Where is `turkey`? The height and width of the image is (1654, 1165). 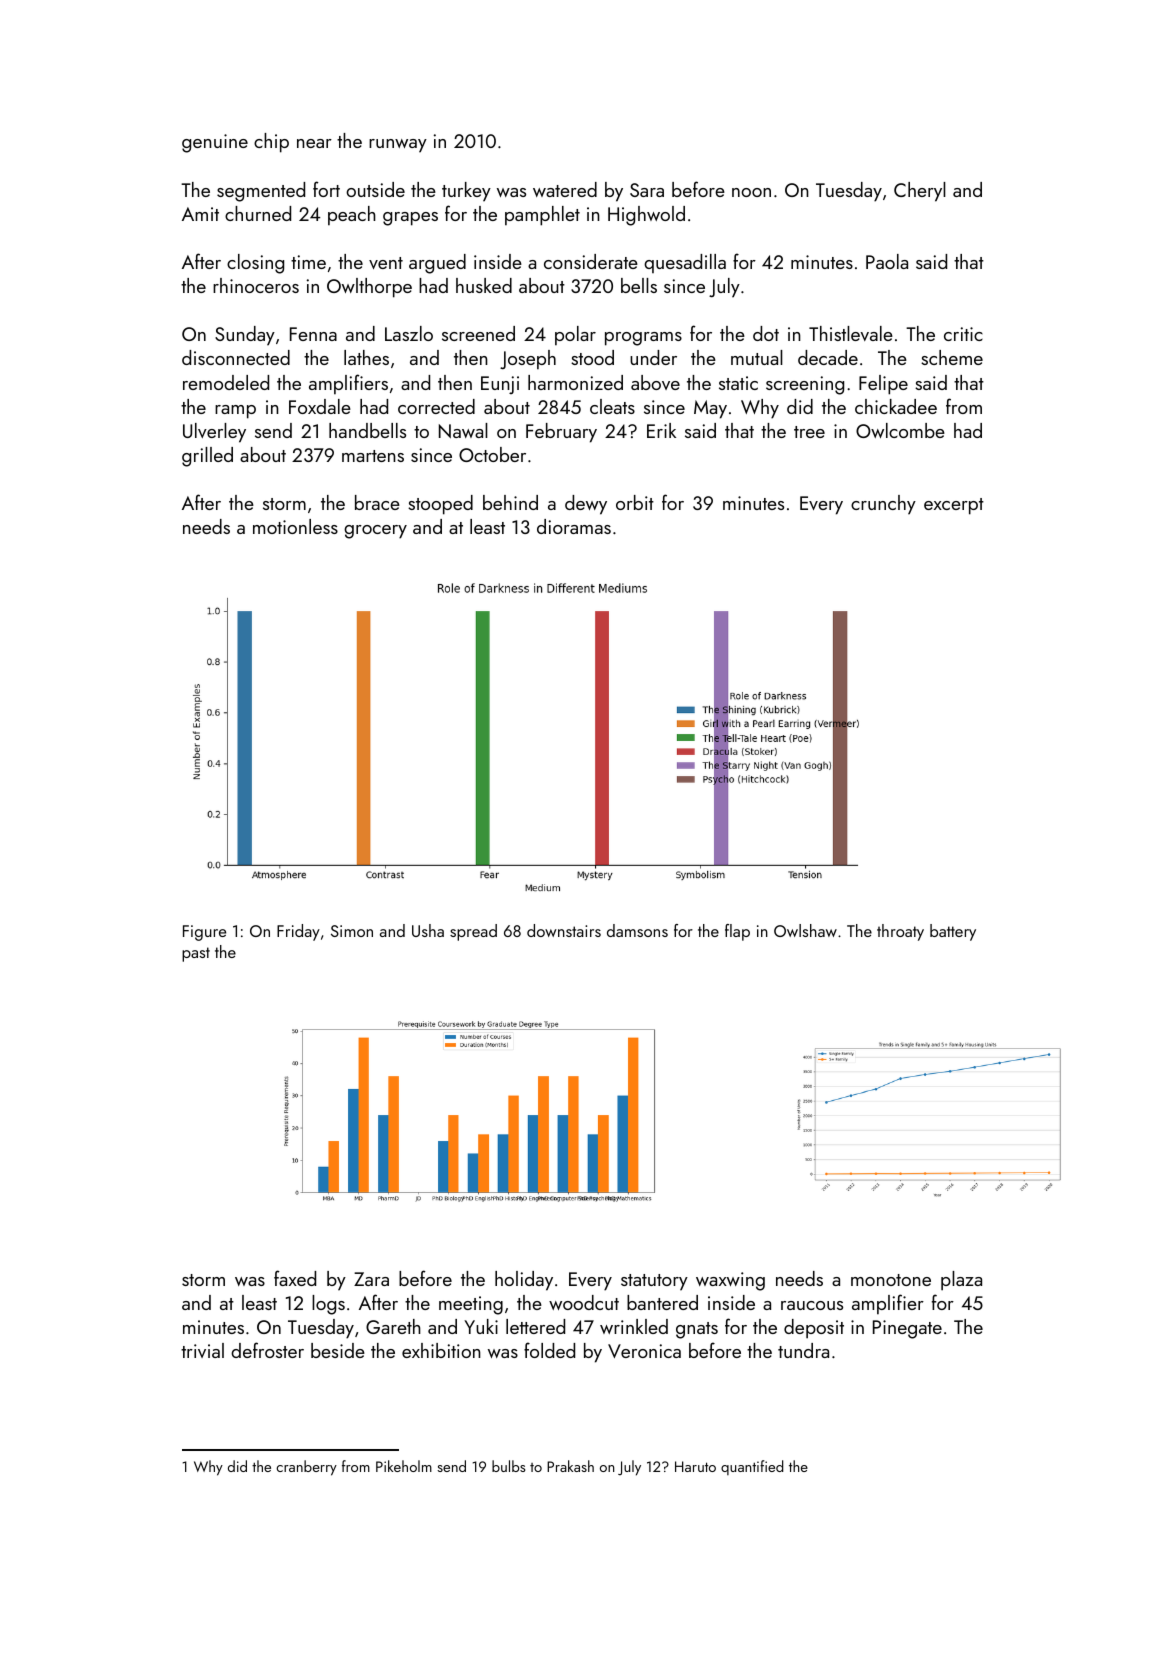 turkey is located at coordinates (466, 192).
